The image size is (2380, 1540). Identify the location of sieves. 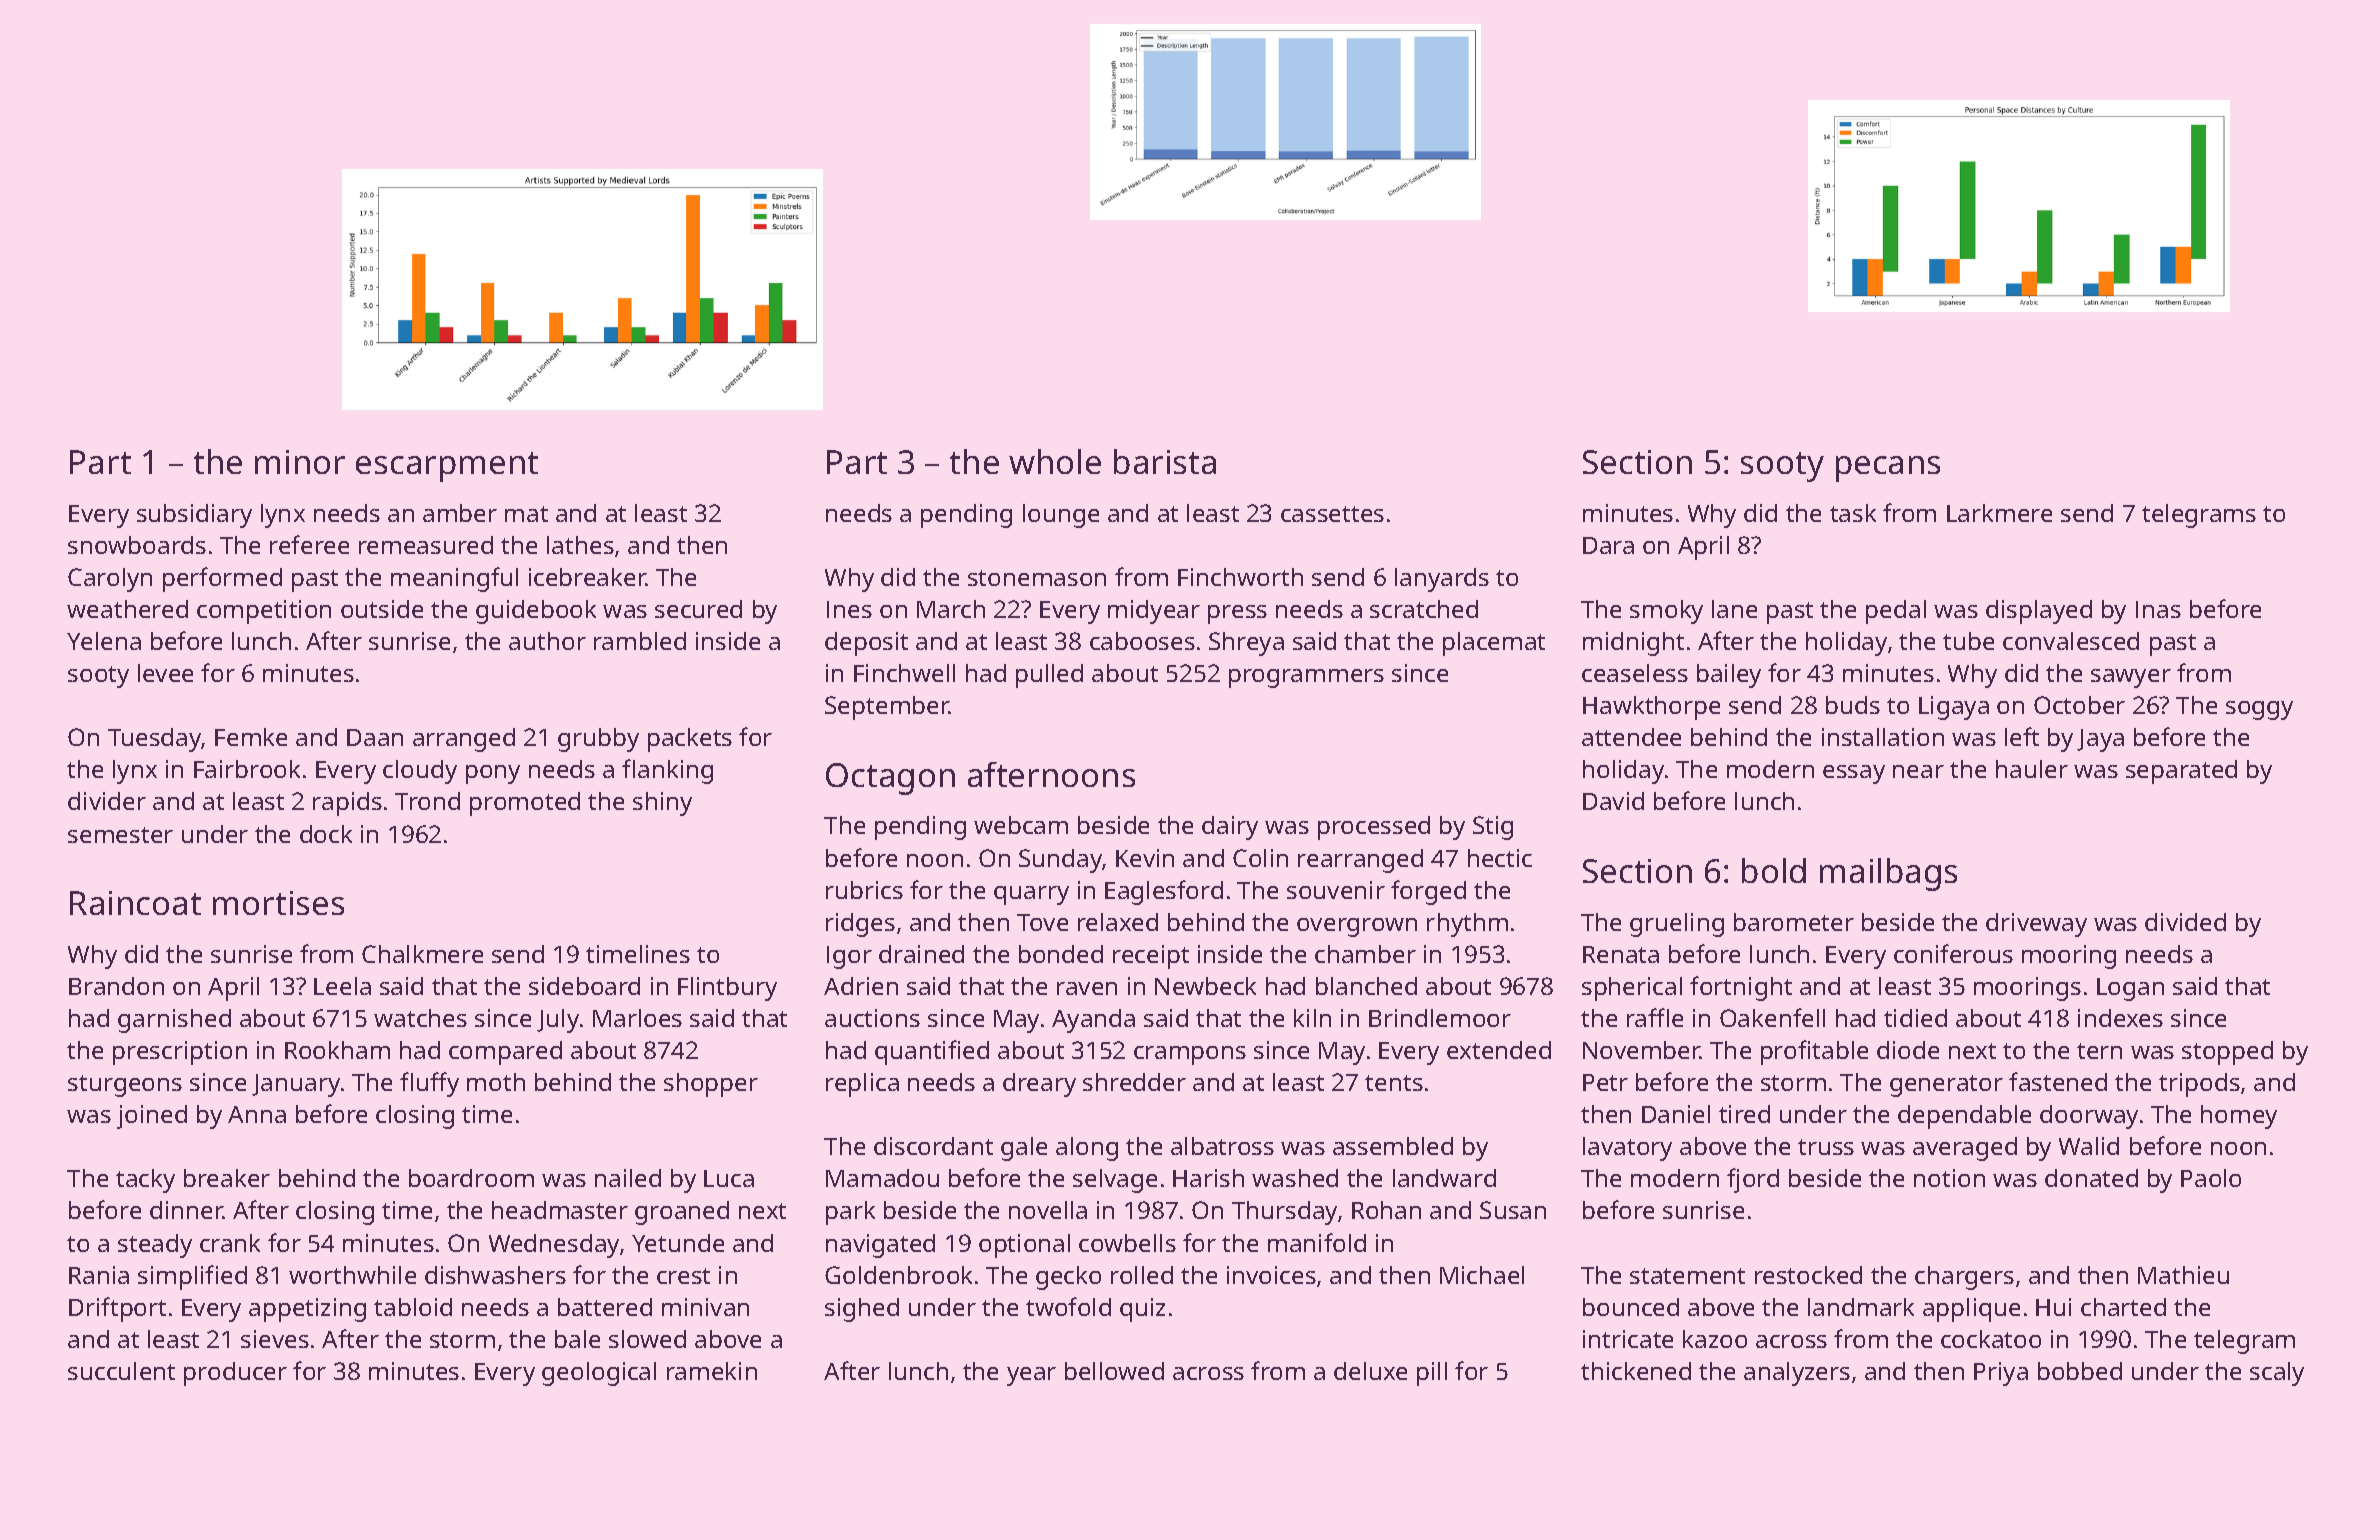
(275, 1339).
